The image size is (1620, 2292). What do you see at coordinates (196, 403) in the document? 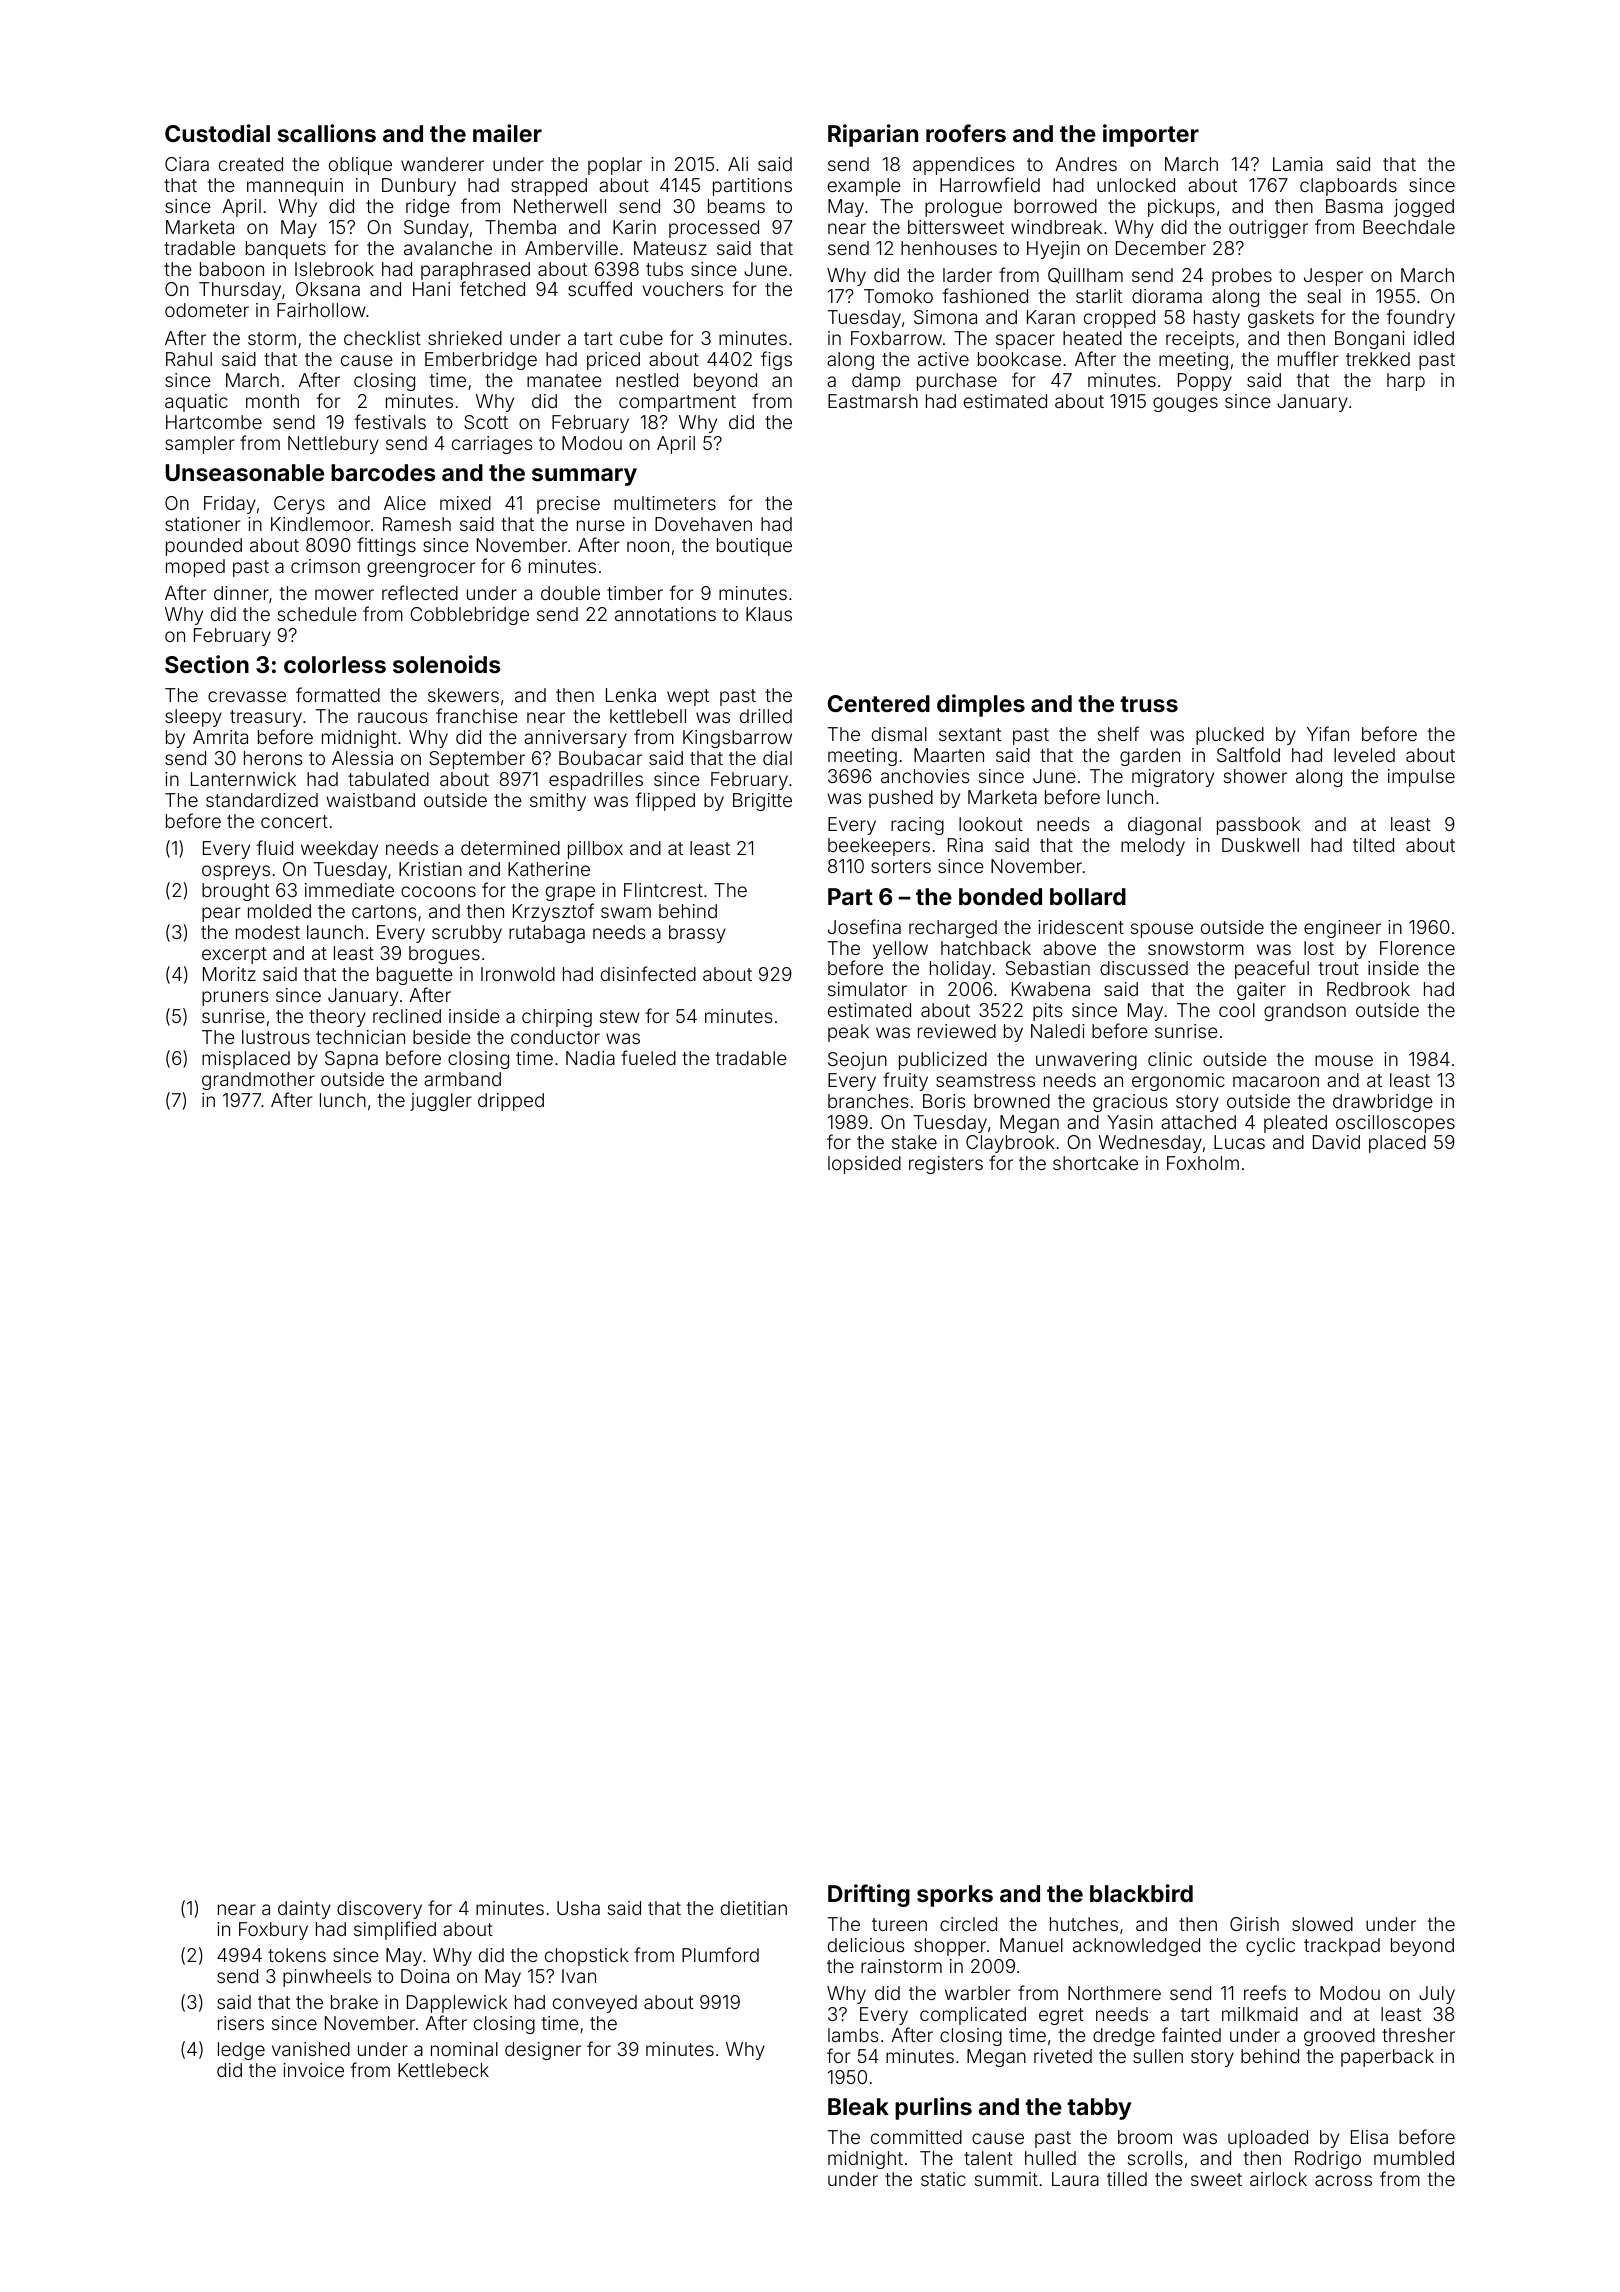
I see `aquatic` at bounding box center [196, 403].
